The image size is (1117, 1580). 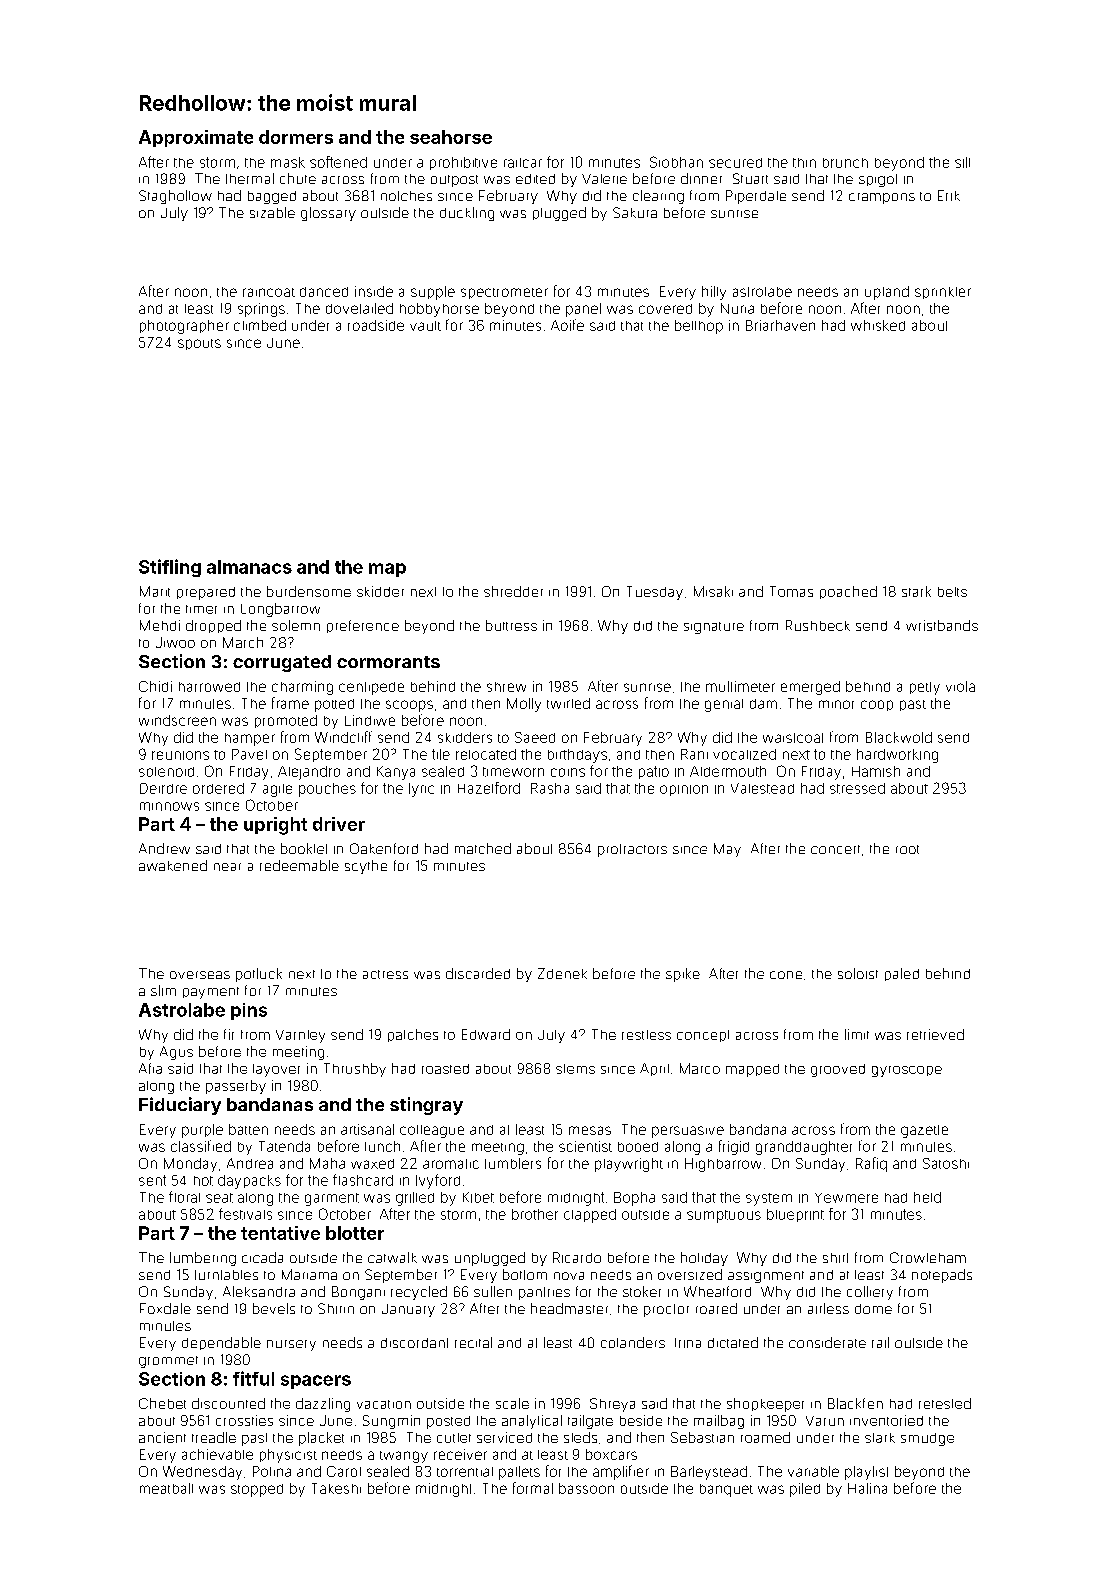 What do you see at coordinates (876, 771) in the screenshot?
I see `Hamish` at bounding box center [876, 771].
